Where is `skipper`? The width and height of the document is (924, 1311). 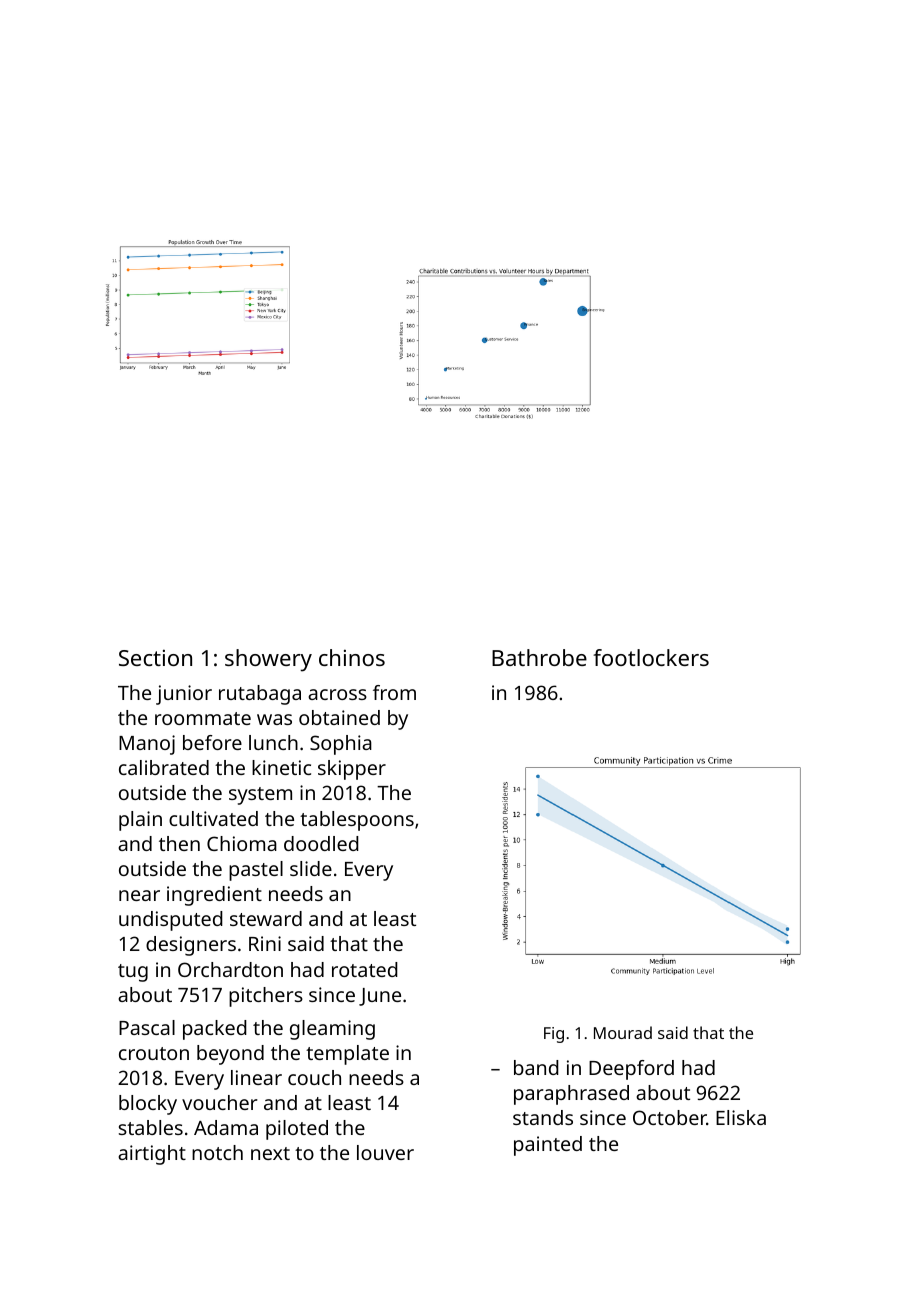 skipper is located at coordinates (352, 770).
